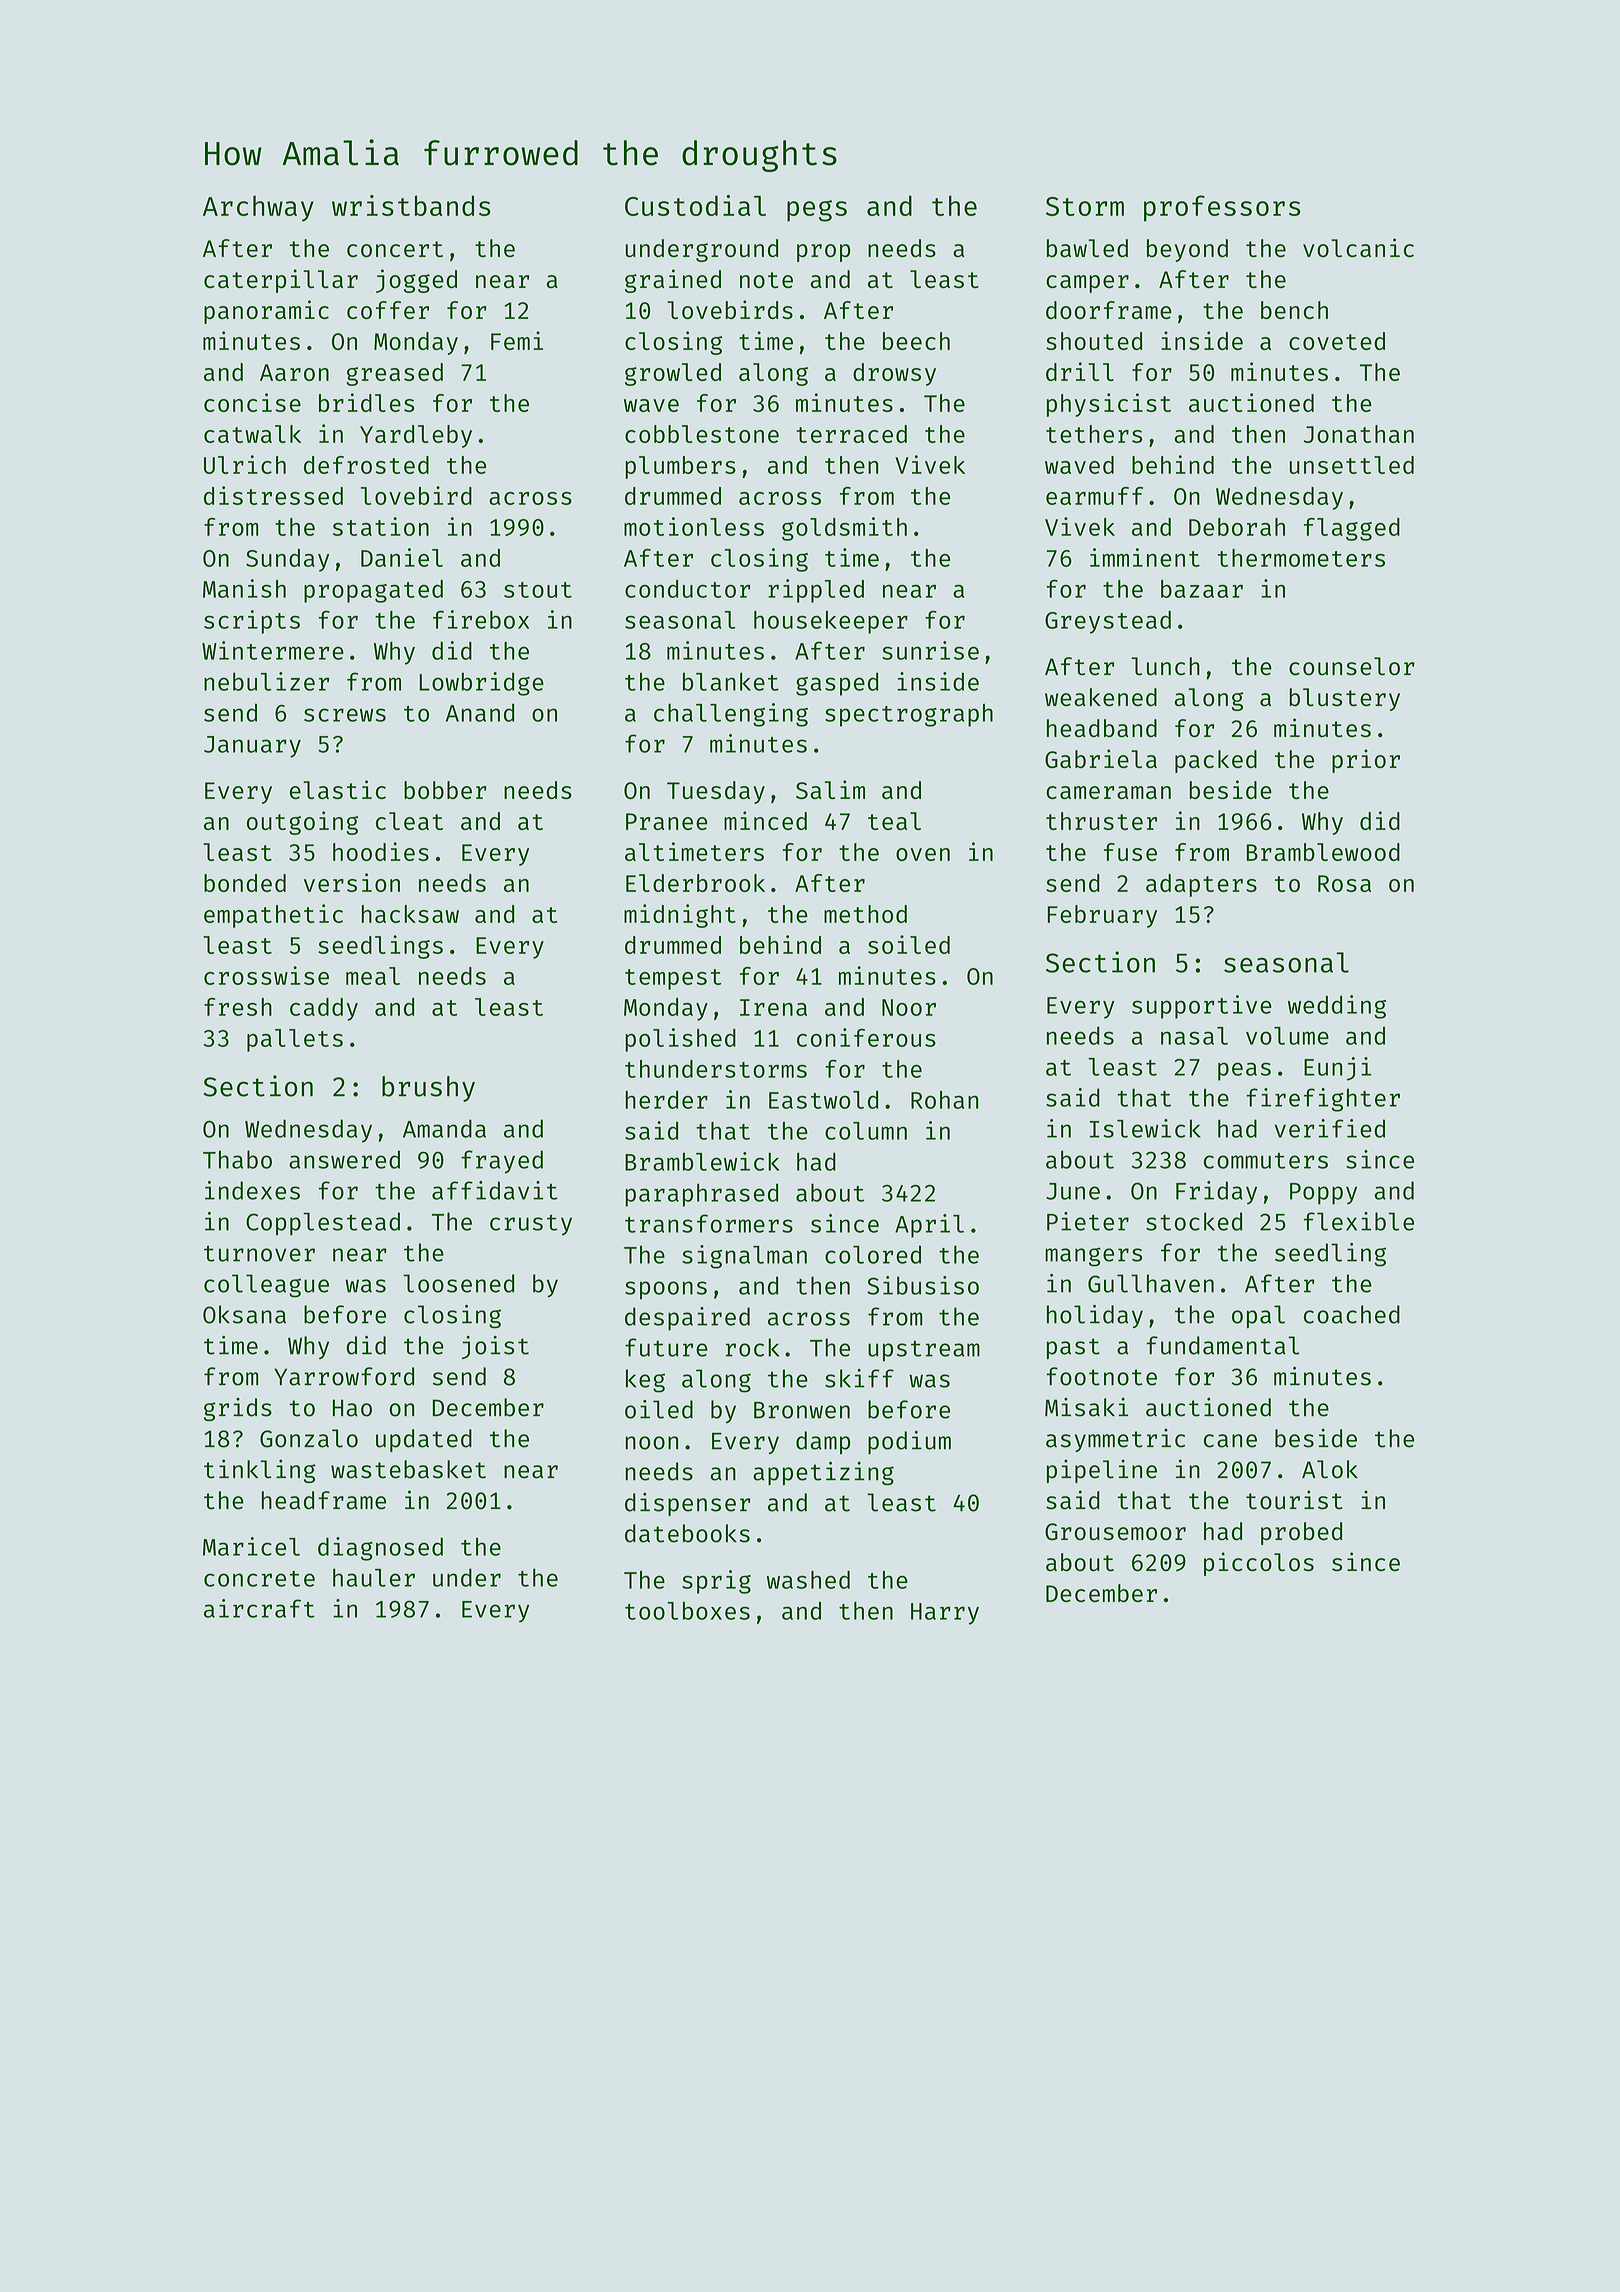 The image size is (1620, 2292). What do you see at coordinates (324, 1009) in the document?
I see `caddy` at bounding box center [324, 1009].
